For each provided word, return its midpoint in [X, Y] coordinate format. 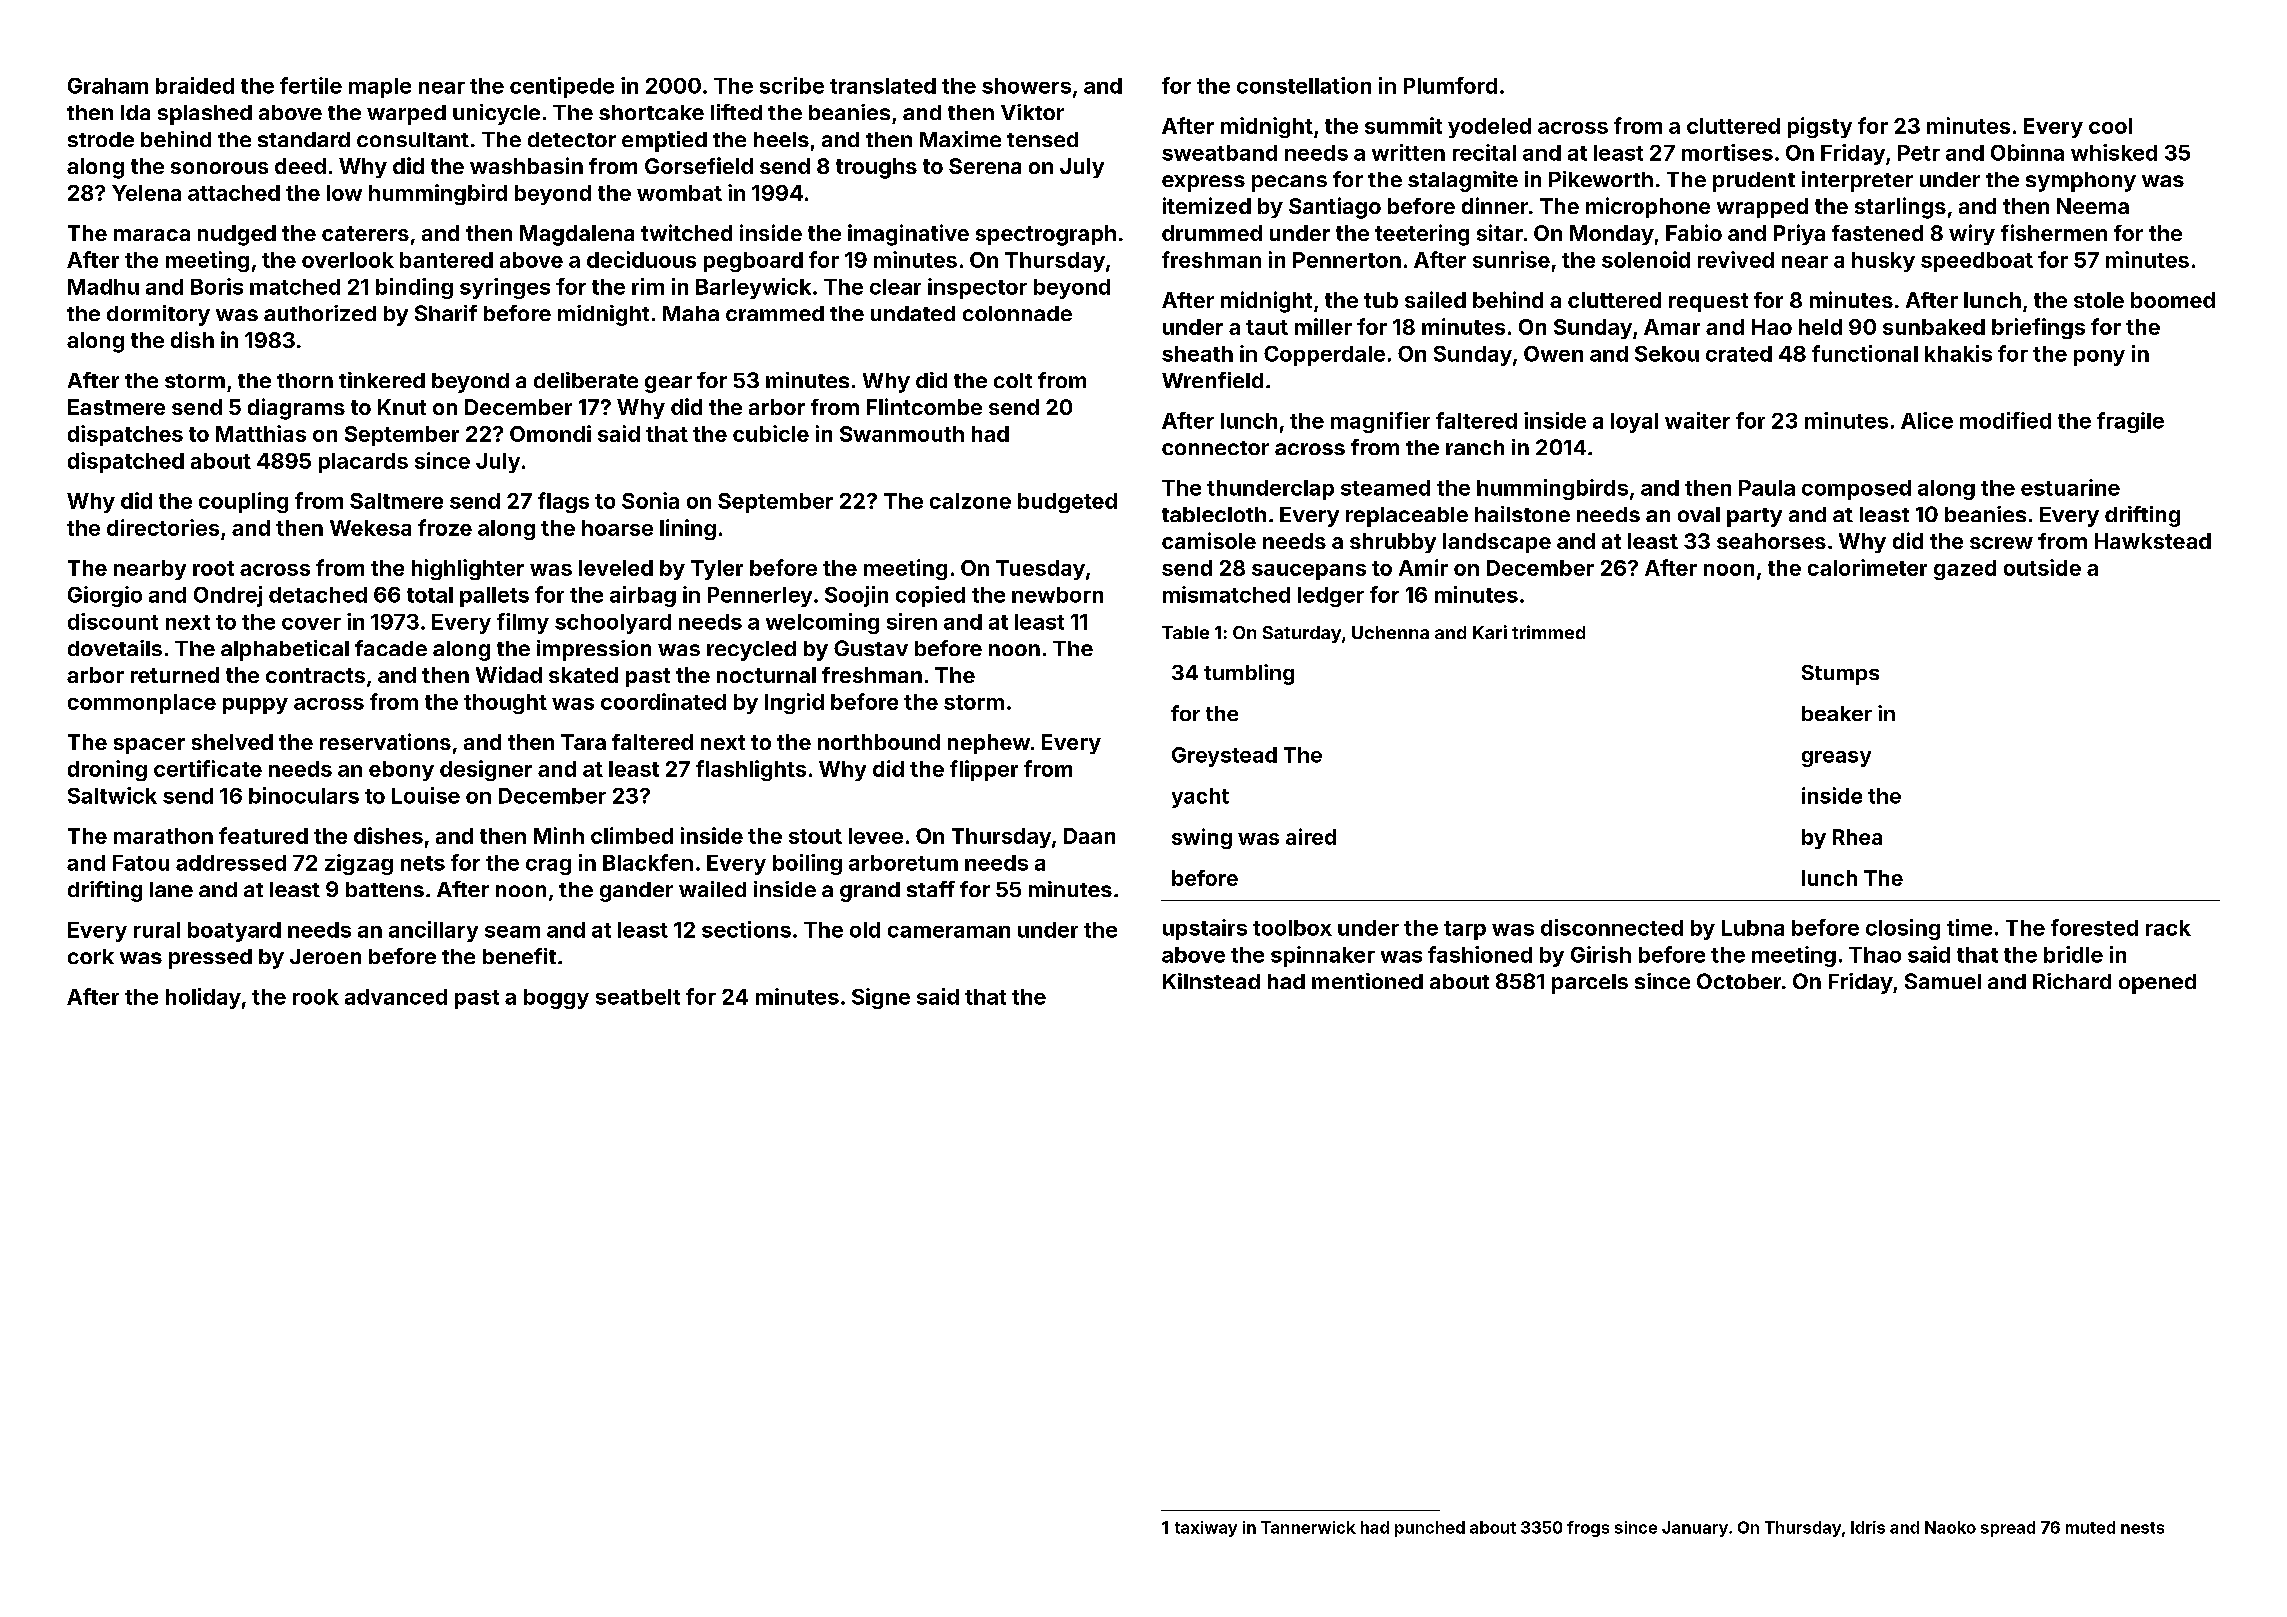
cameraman [949, 932]
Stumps [1840, 675]
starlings [1900, 208]
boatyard [234, 932]
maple [380, 88]
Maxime [960, 139]
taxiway [1206, 1529]
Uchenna [1390, 632]
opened [2157, 984]
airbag [643, 596]
